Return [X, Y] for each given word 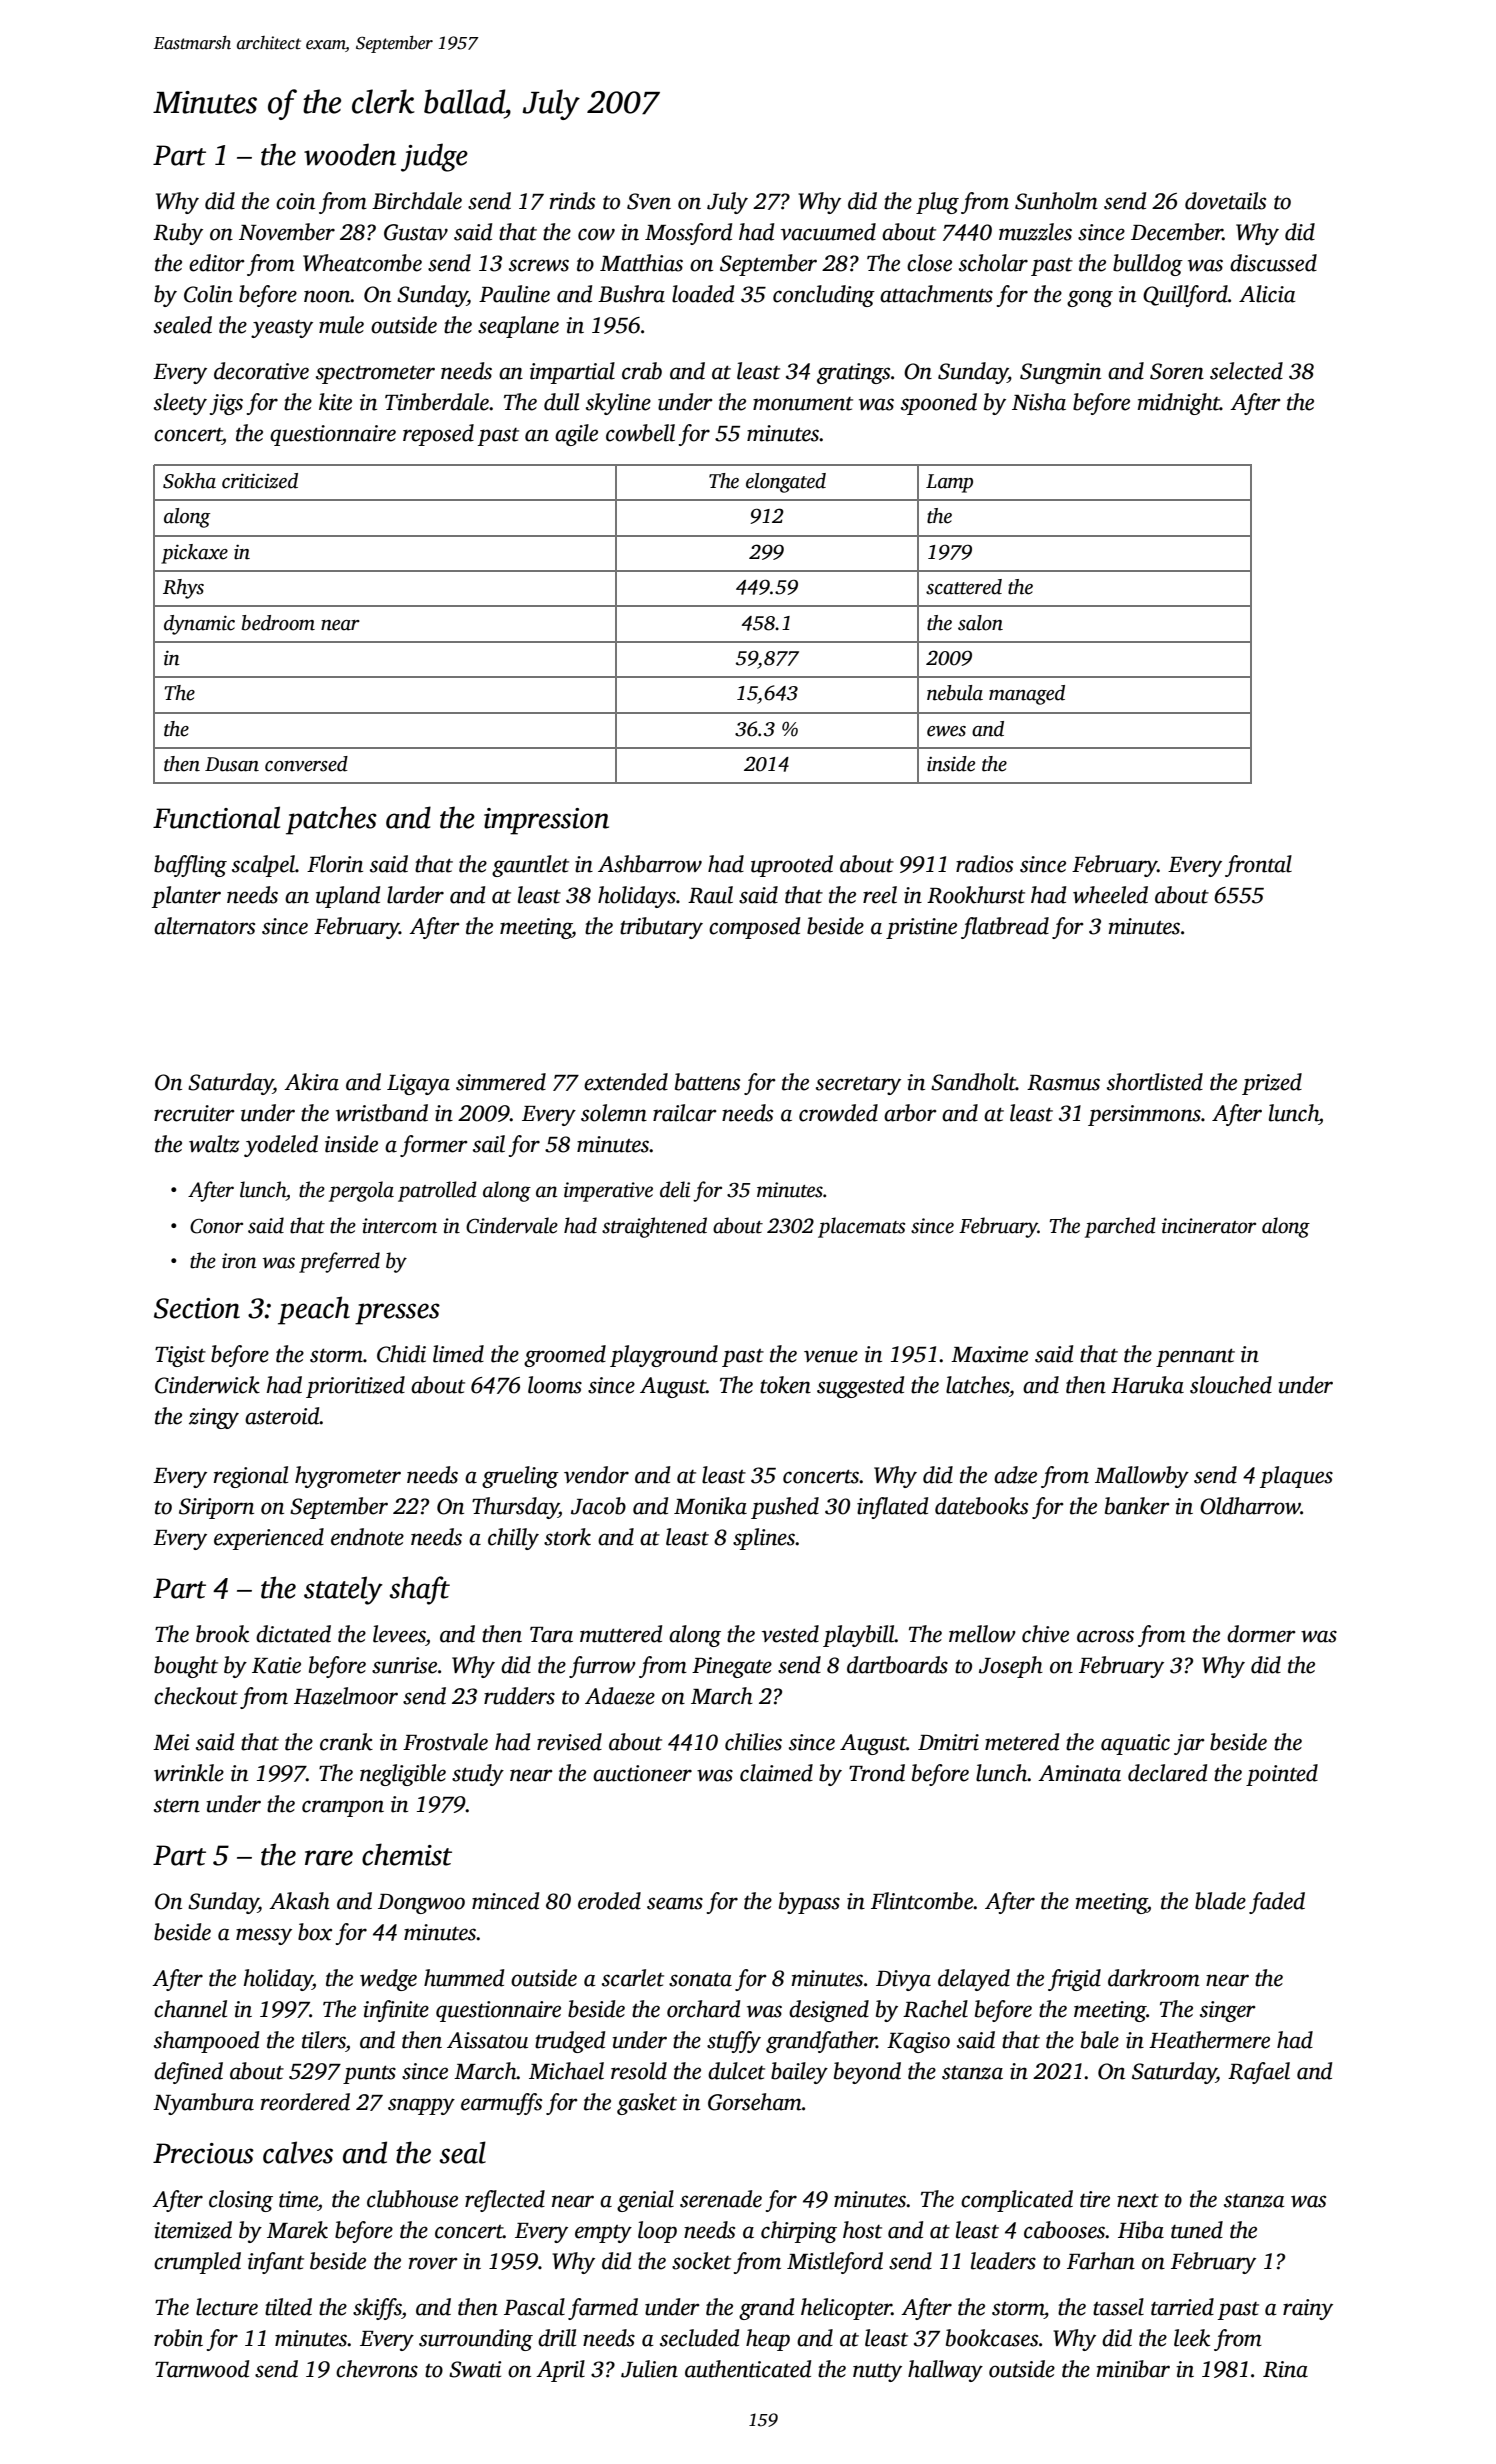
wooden [350, 154]
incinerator [1209, 1226]
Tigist [180, 1356]
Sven [649, 201]
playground [664, 1356]
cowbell [640, 433]
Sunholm [1056, 201]
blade [1220, 1901]
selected [1246, 371]
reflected [505, 2201]
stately [343, 1590]
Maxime [989, 1354]
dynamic [199, 625]
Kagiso [918, 2042]
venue [831, 1356]
